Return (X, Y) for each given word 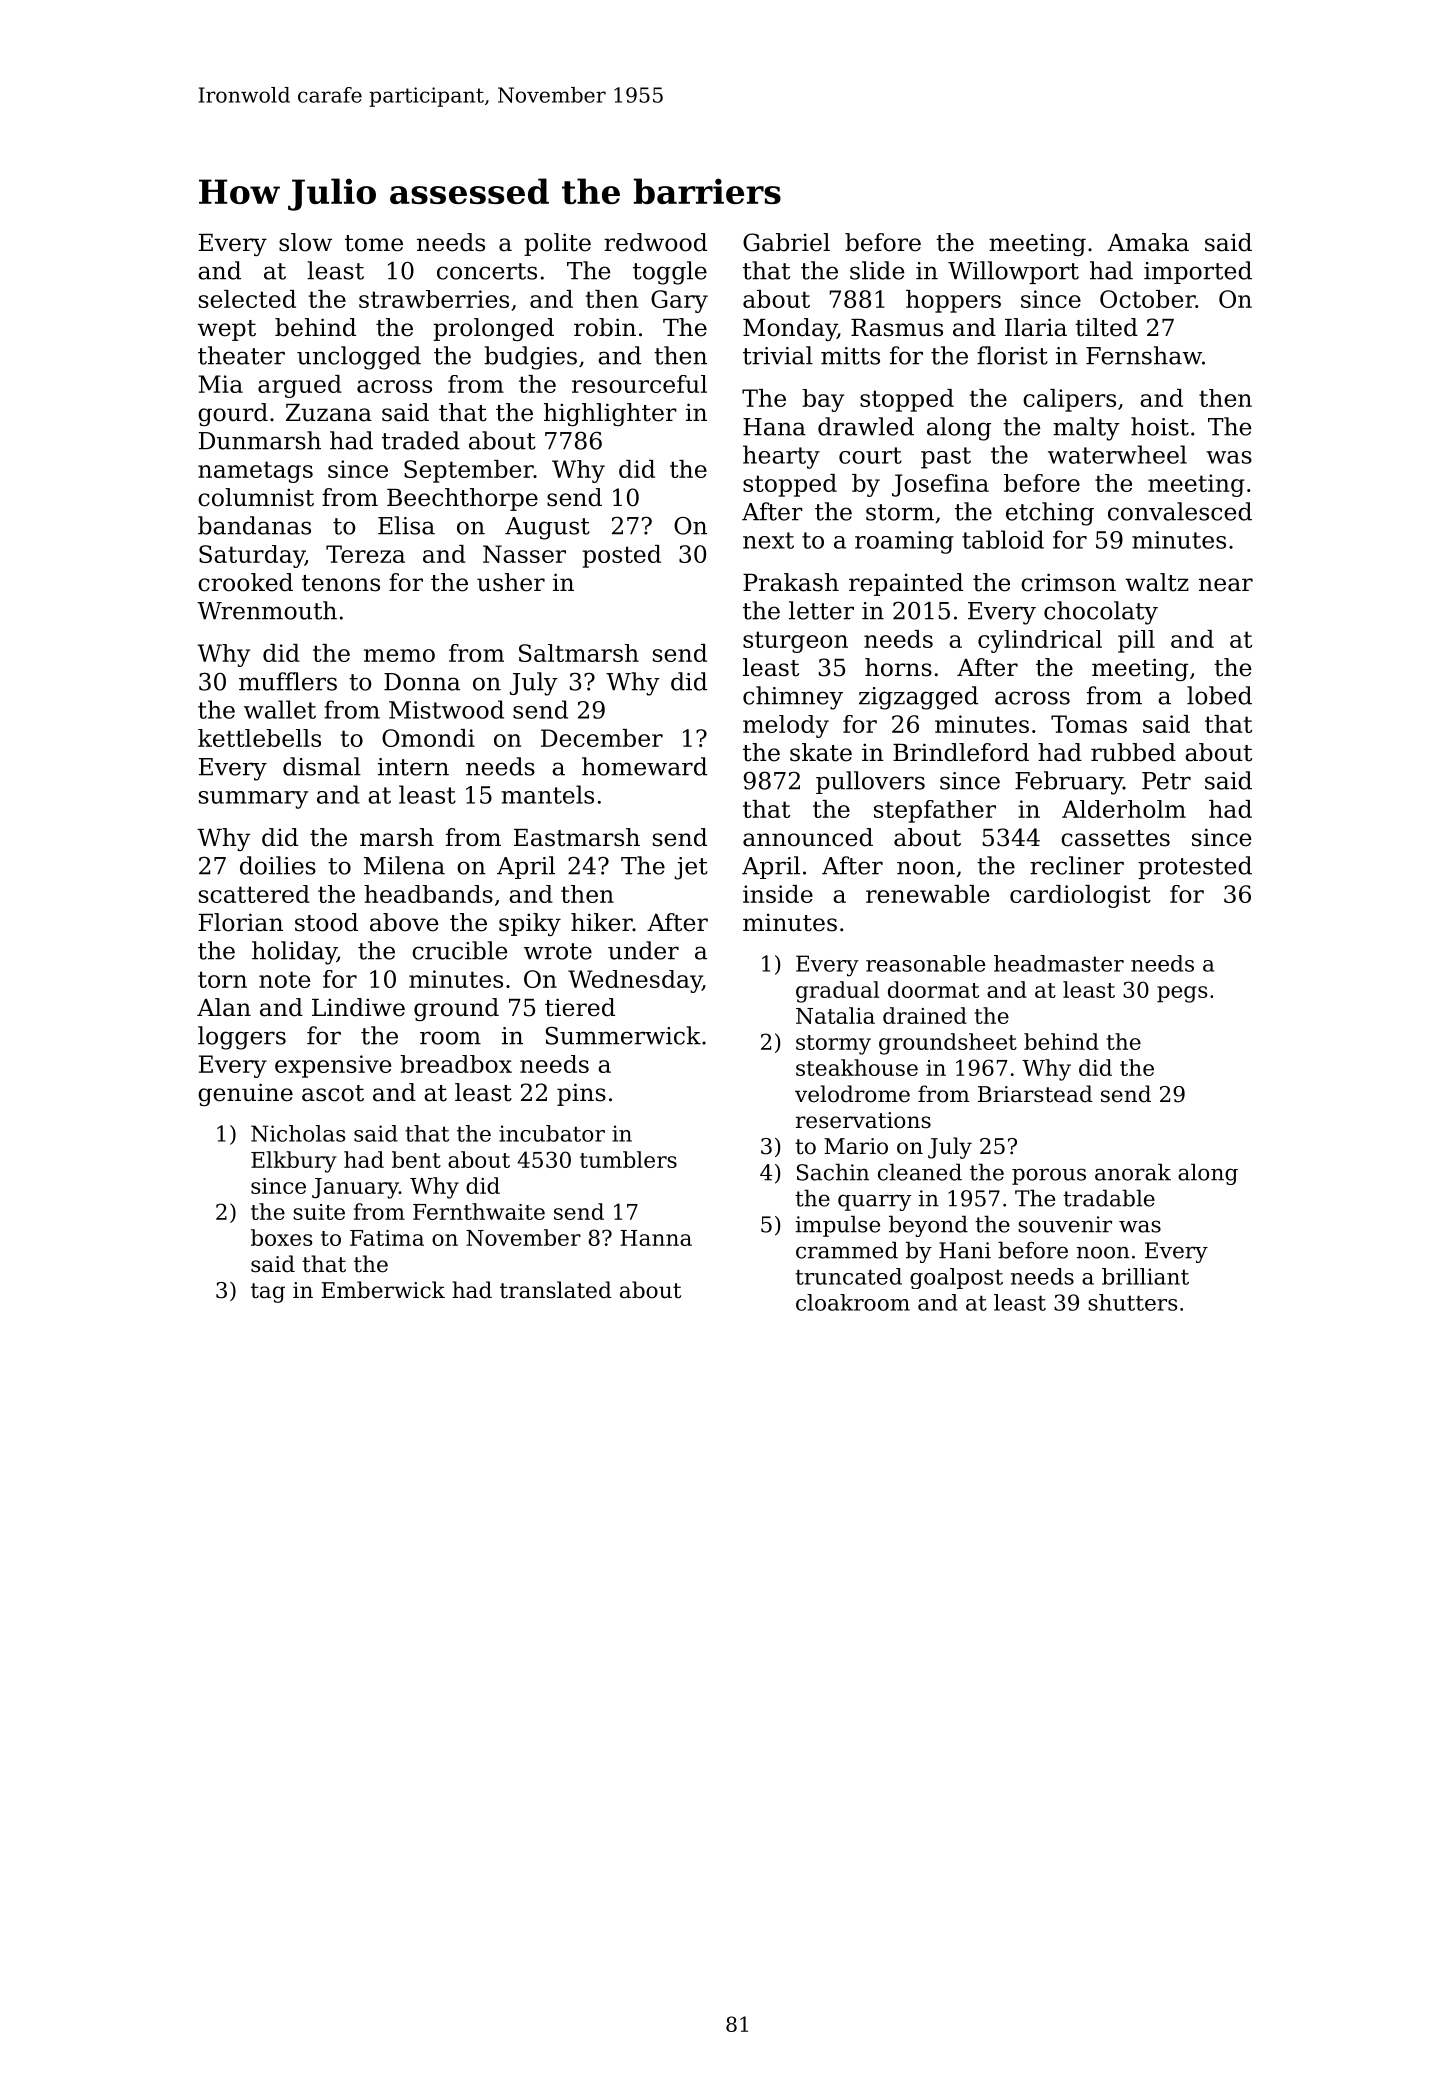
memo (399, 655)
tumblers (628, 1159)
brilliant (1145, 1276)
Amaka (1148, 242)
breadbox (456, 1064)
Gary (679, 301)
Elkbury (294, 1162)
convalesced (1180, 511)
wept (227, 330)
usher (511, 582)
